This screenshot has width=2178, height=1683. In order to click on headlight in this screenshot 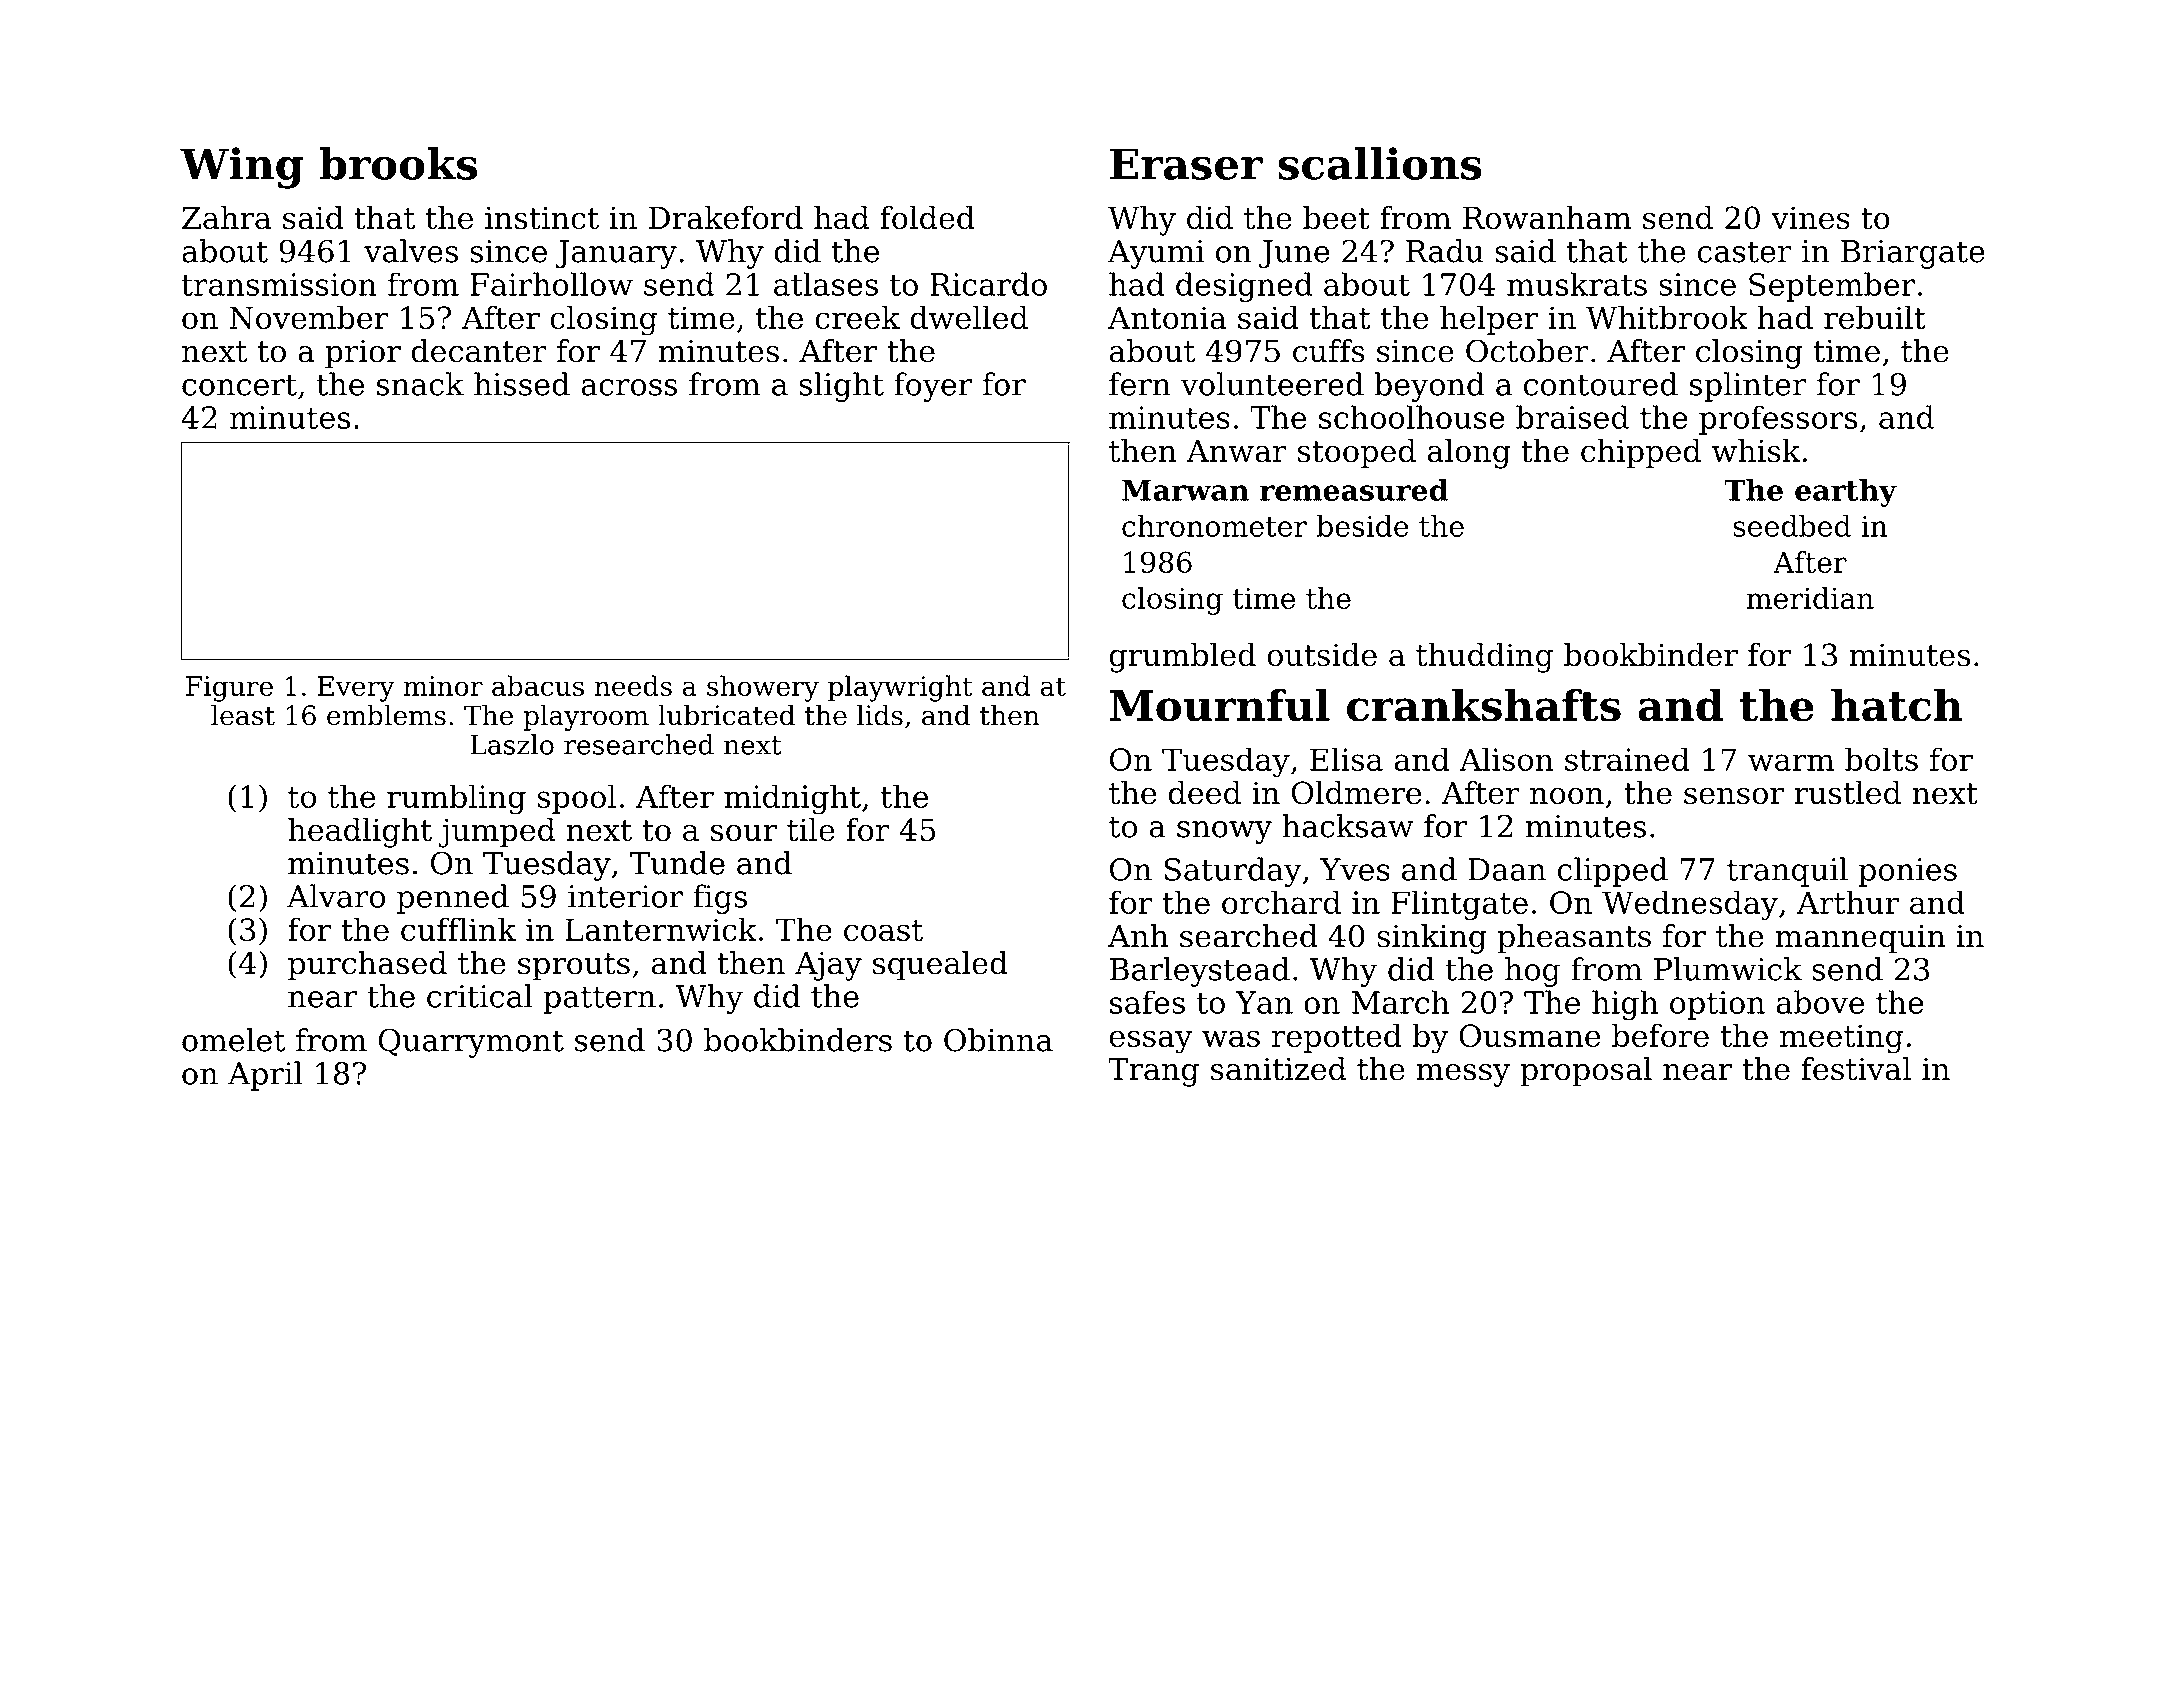, I will do `click(360, 833)`.
